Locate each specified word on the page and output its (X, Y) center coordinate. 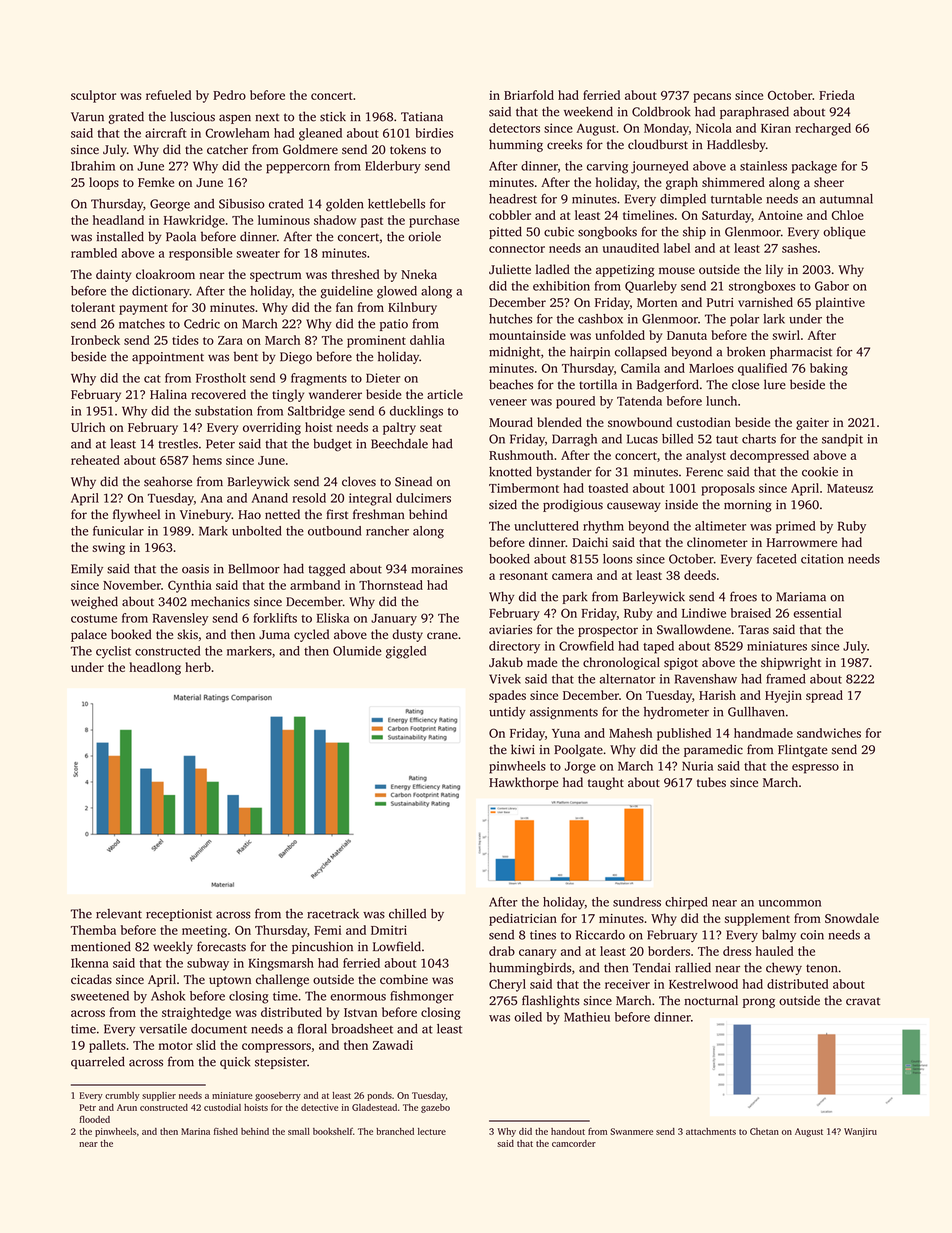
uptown (230, 981)
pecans (712, 98)
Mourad (511, 422)
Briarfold (529, 95)
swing (108, 549)
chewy (784, 968)
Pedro (229, 95)
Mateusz (850, 488)
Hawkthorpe (523, 783)
